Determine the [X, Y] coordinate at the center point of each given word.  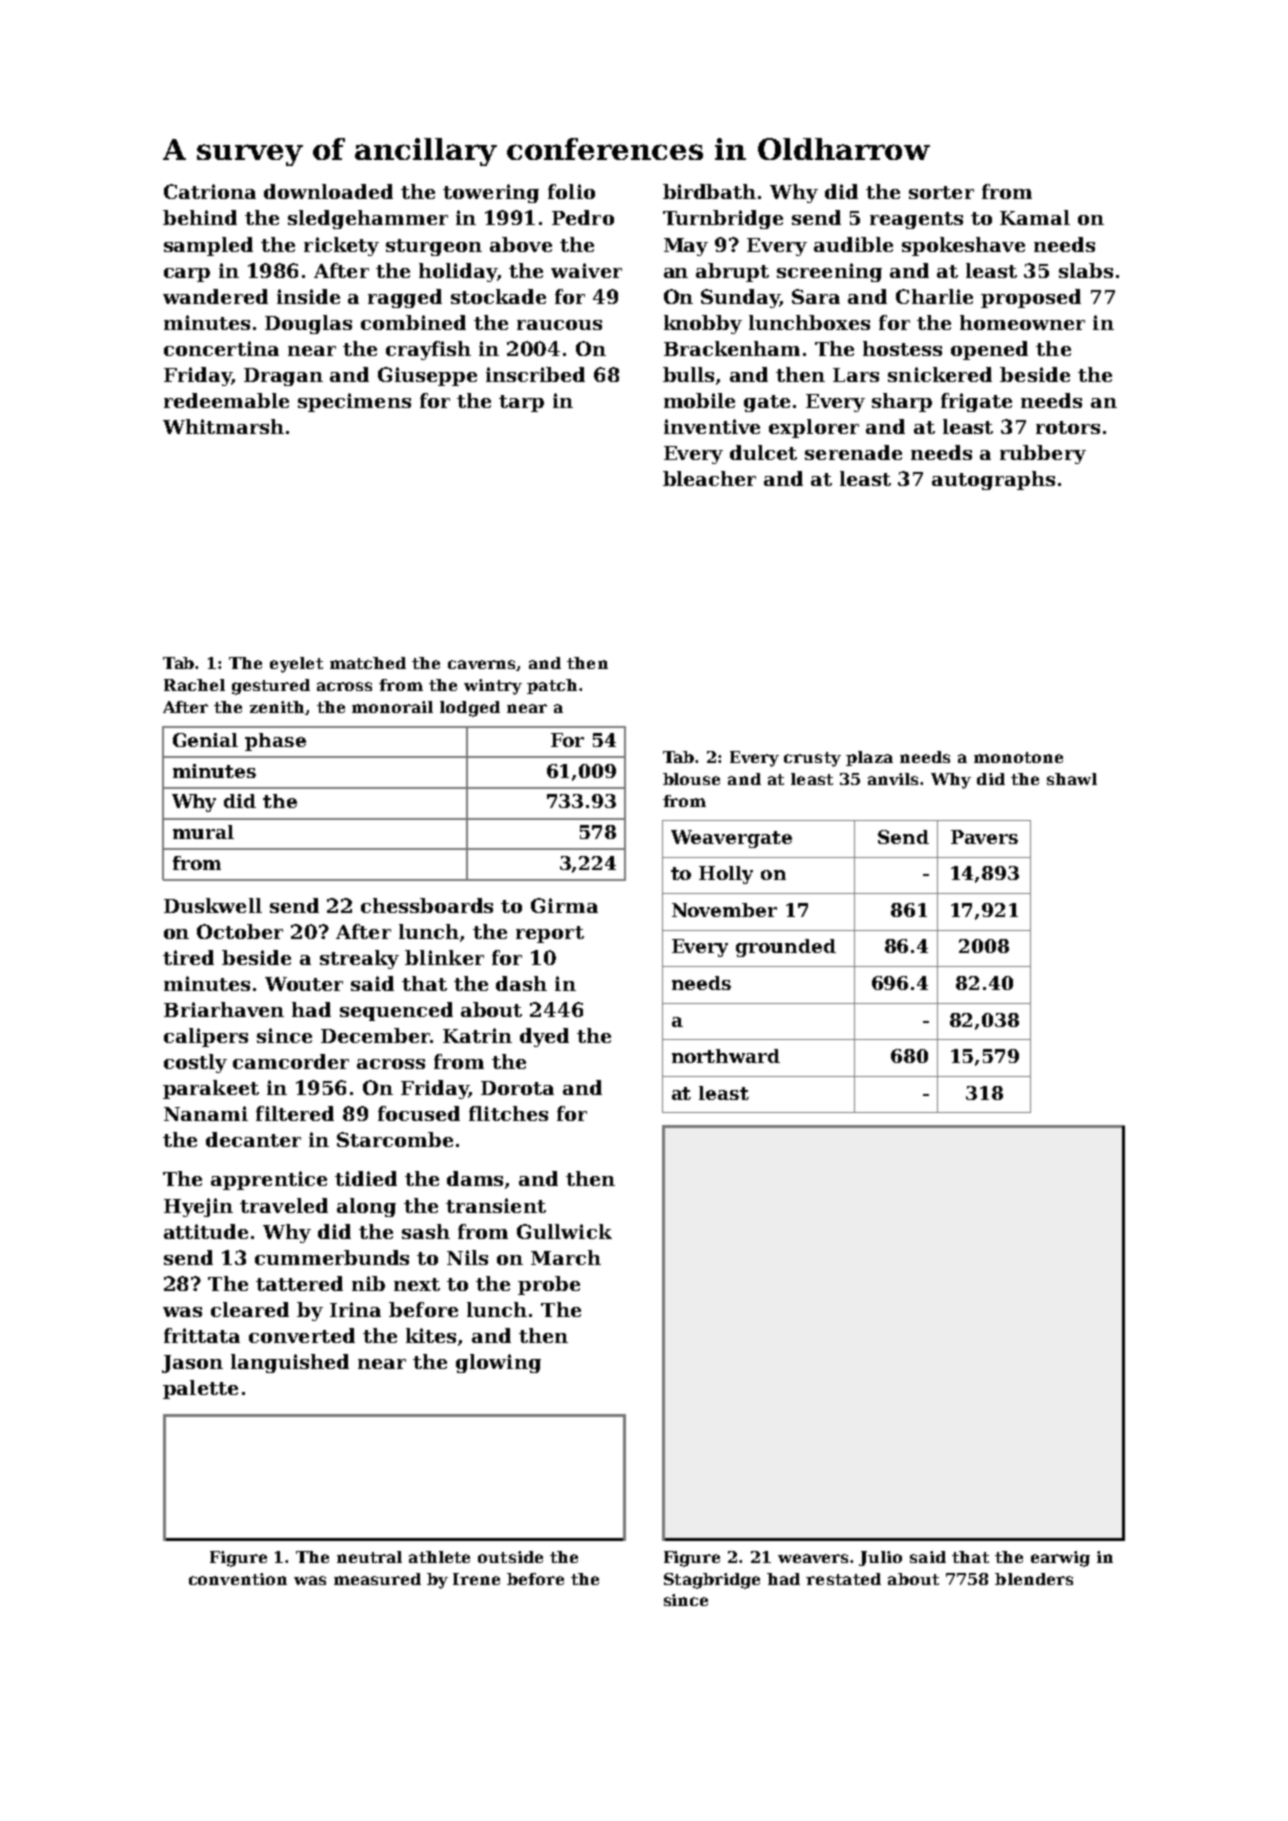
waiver [586, 270]
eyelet [296, 665]
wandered [215, 296]
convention [238, 1579]
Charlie [934, 296]
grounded [786, 948]
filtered [295, 1113]
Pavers [984, 837]
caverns [482, 665]
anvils [894, 779]
